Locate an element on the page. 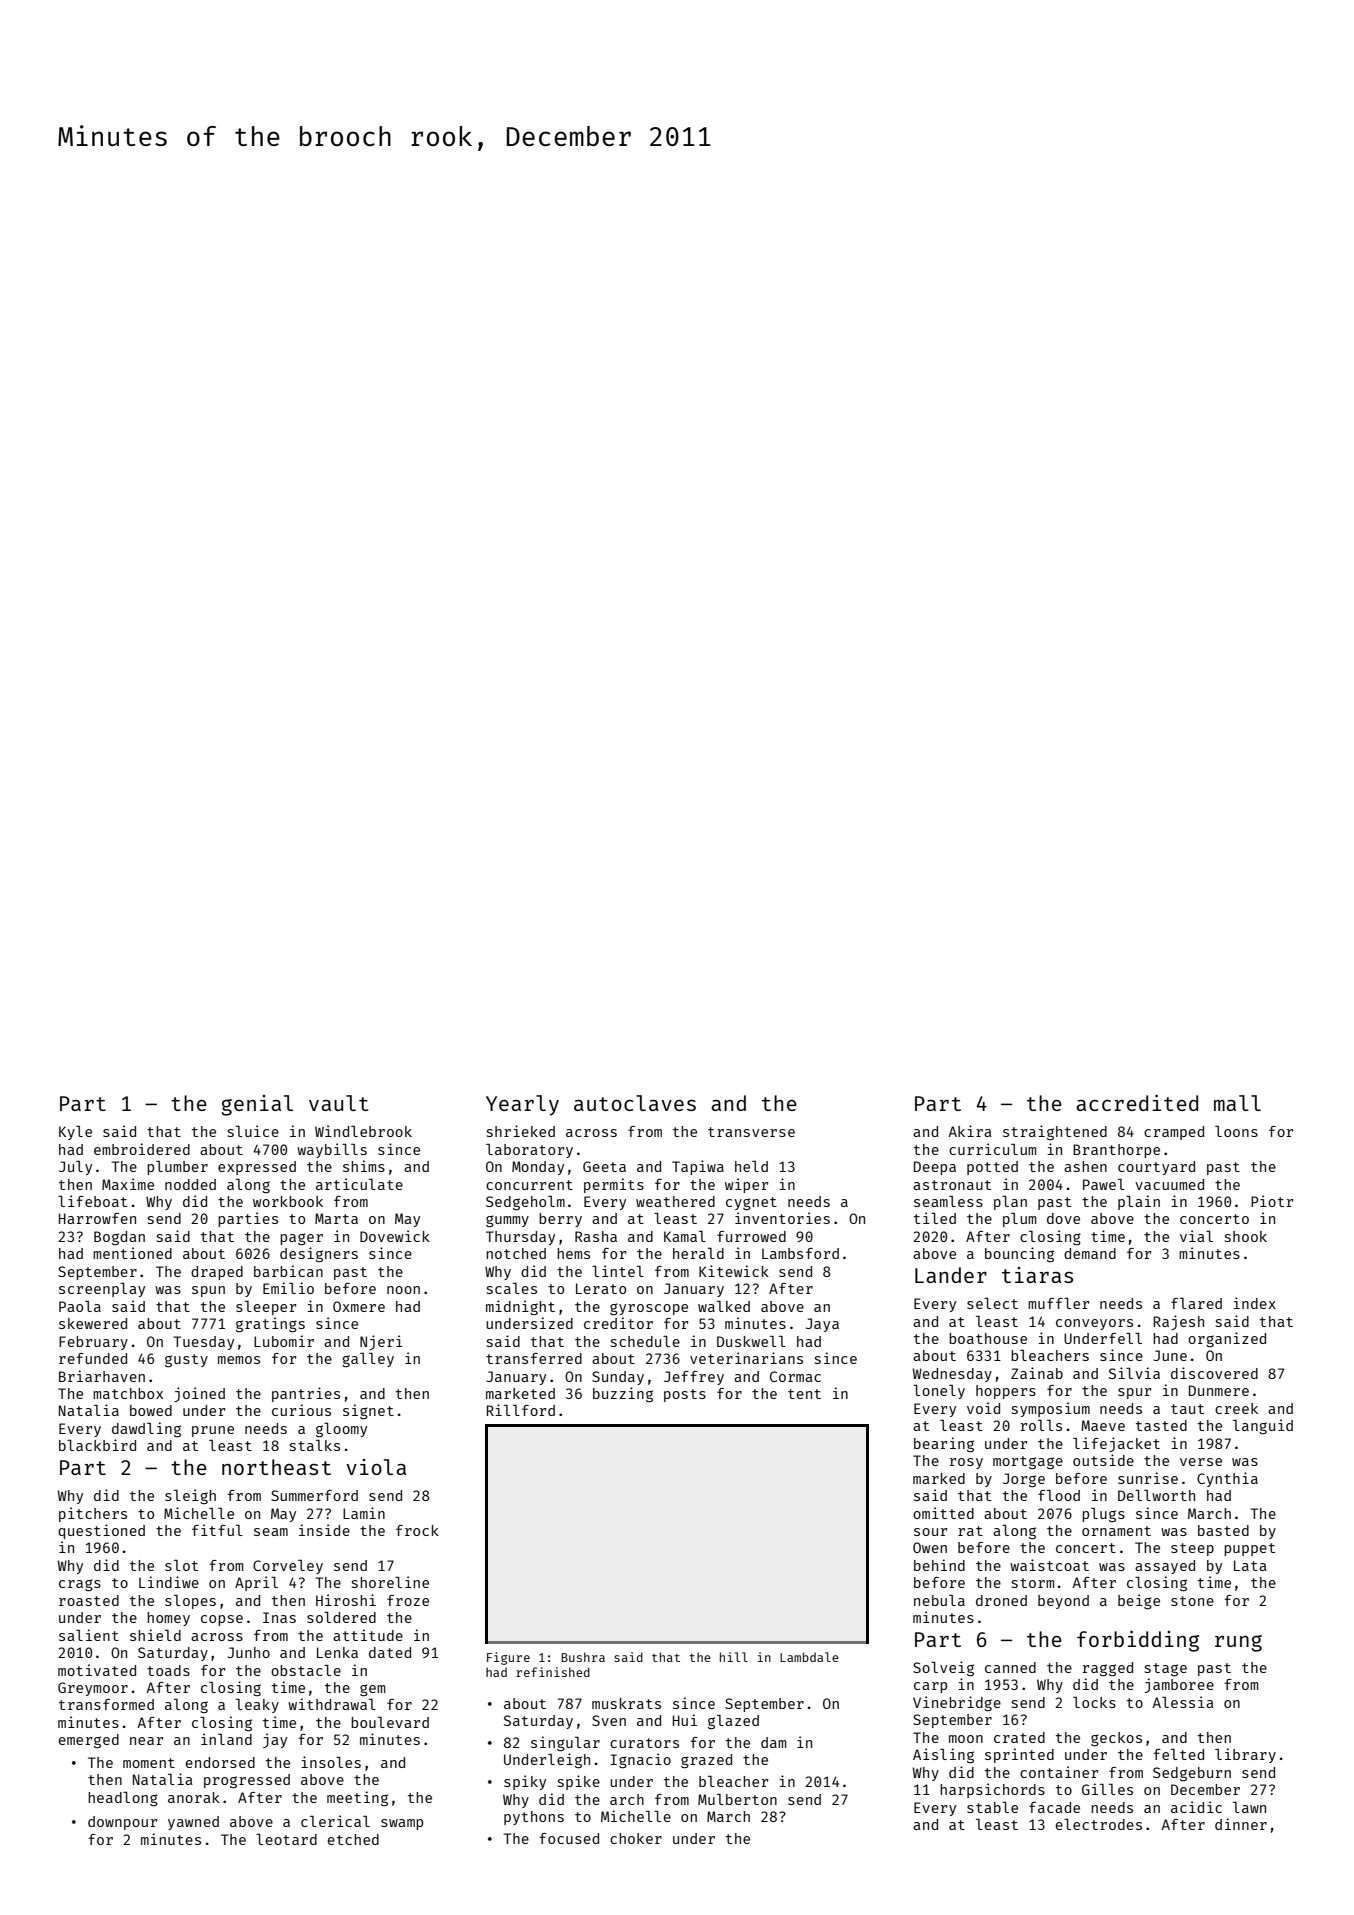  Bogdan is located at coordinates (119, 1238).
